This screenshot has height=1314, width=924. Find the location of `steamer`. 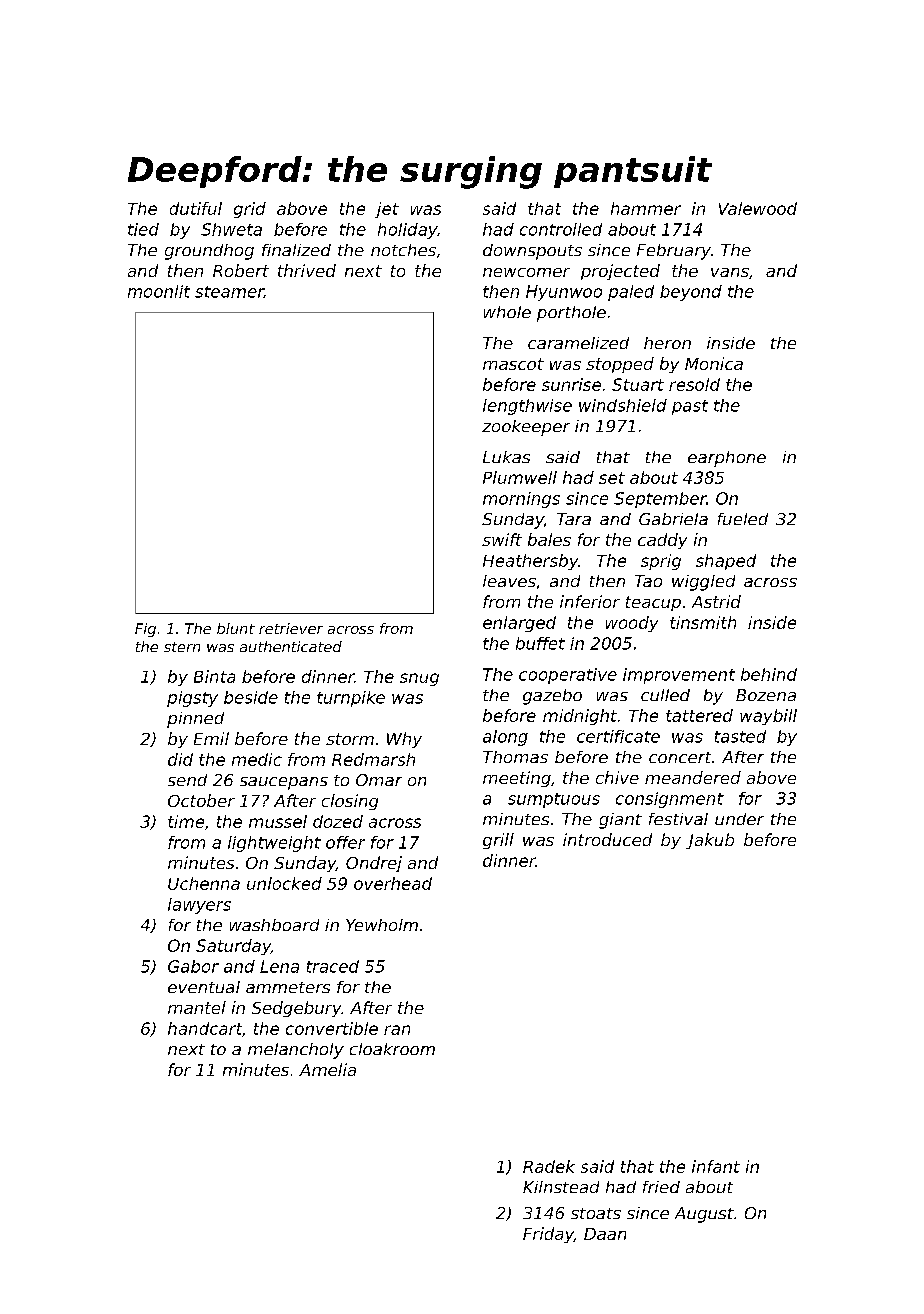

steamer is located at coordinates (229, 292).
